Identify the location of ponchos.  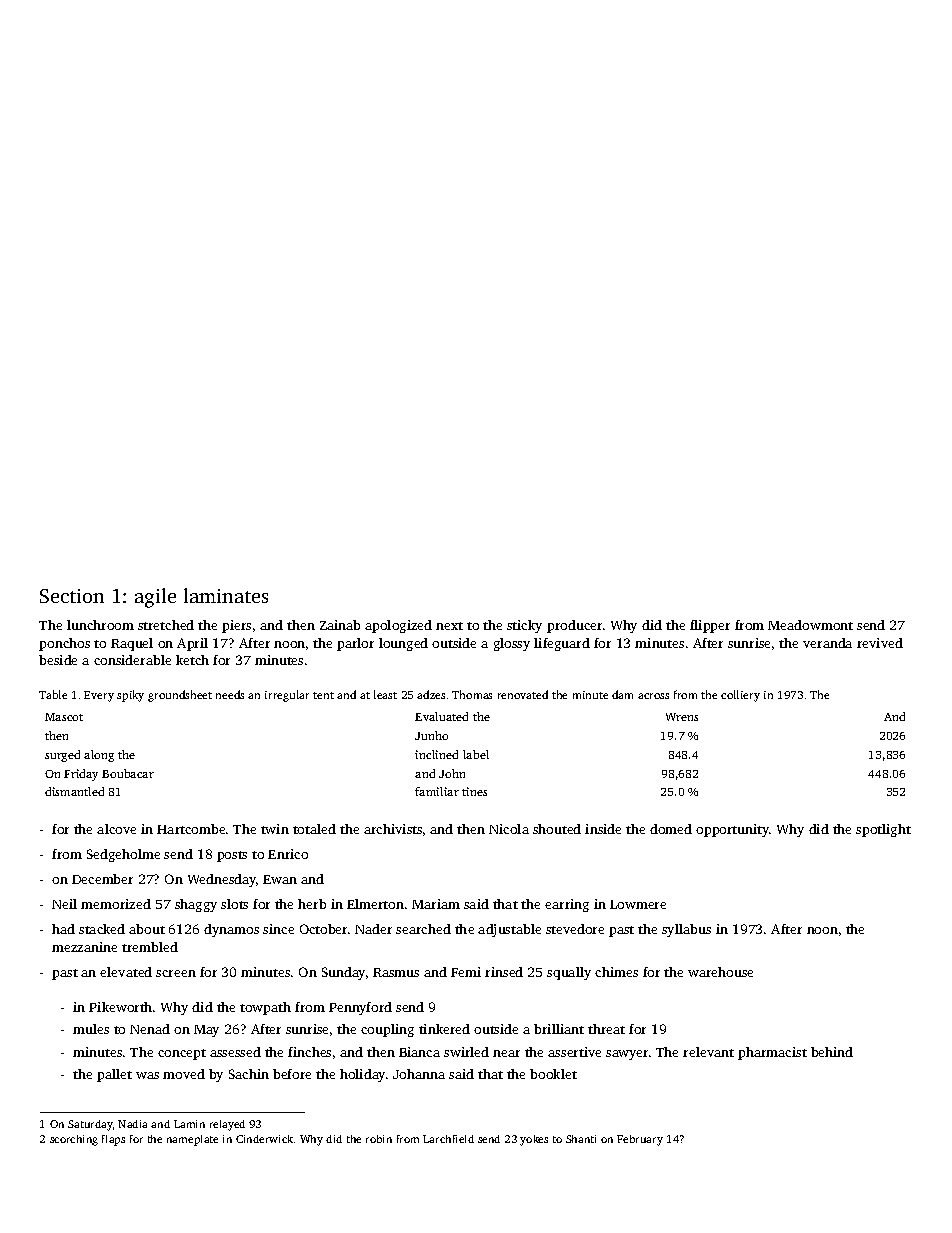
(64, 644).
